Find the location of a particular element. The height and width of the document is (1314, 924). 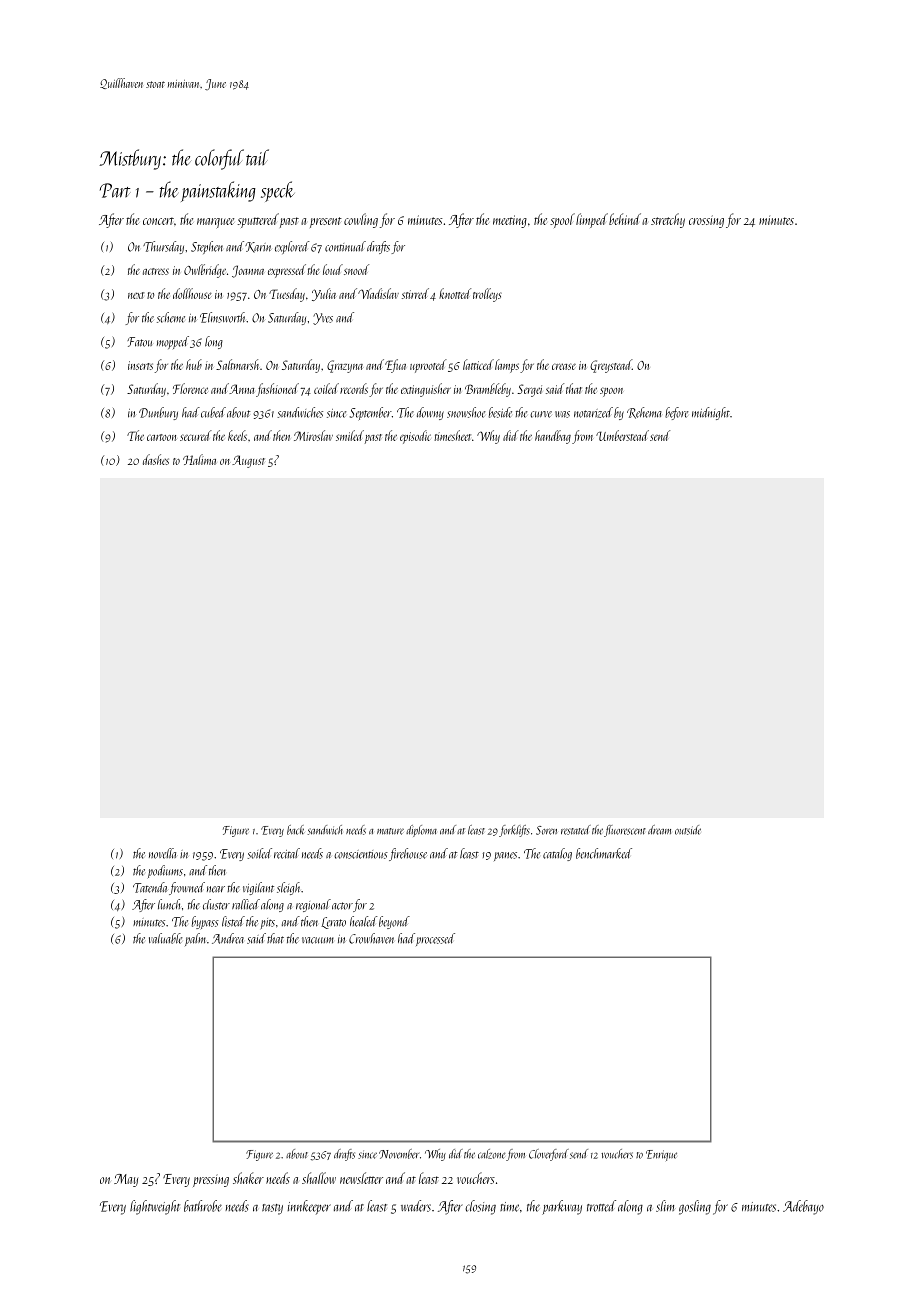

Cloverford is located at coordinates (549, 1155).
